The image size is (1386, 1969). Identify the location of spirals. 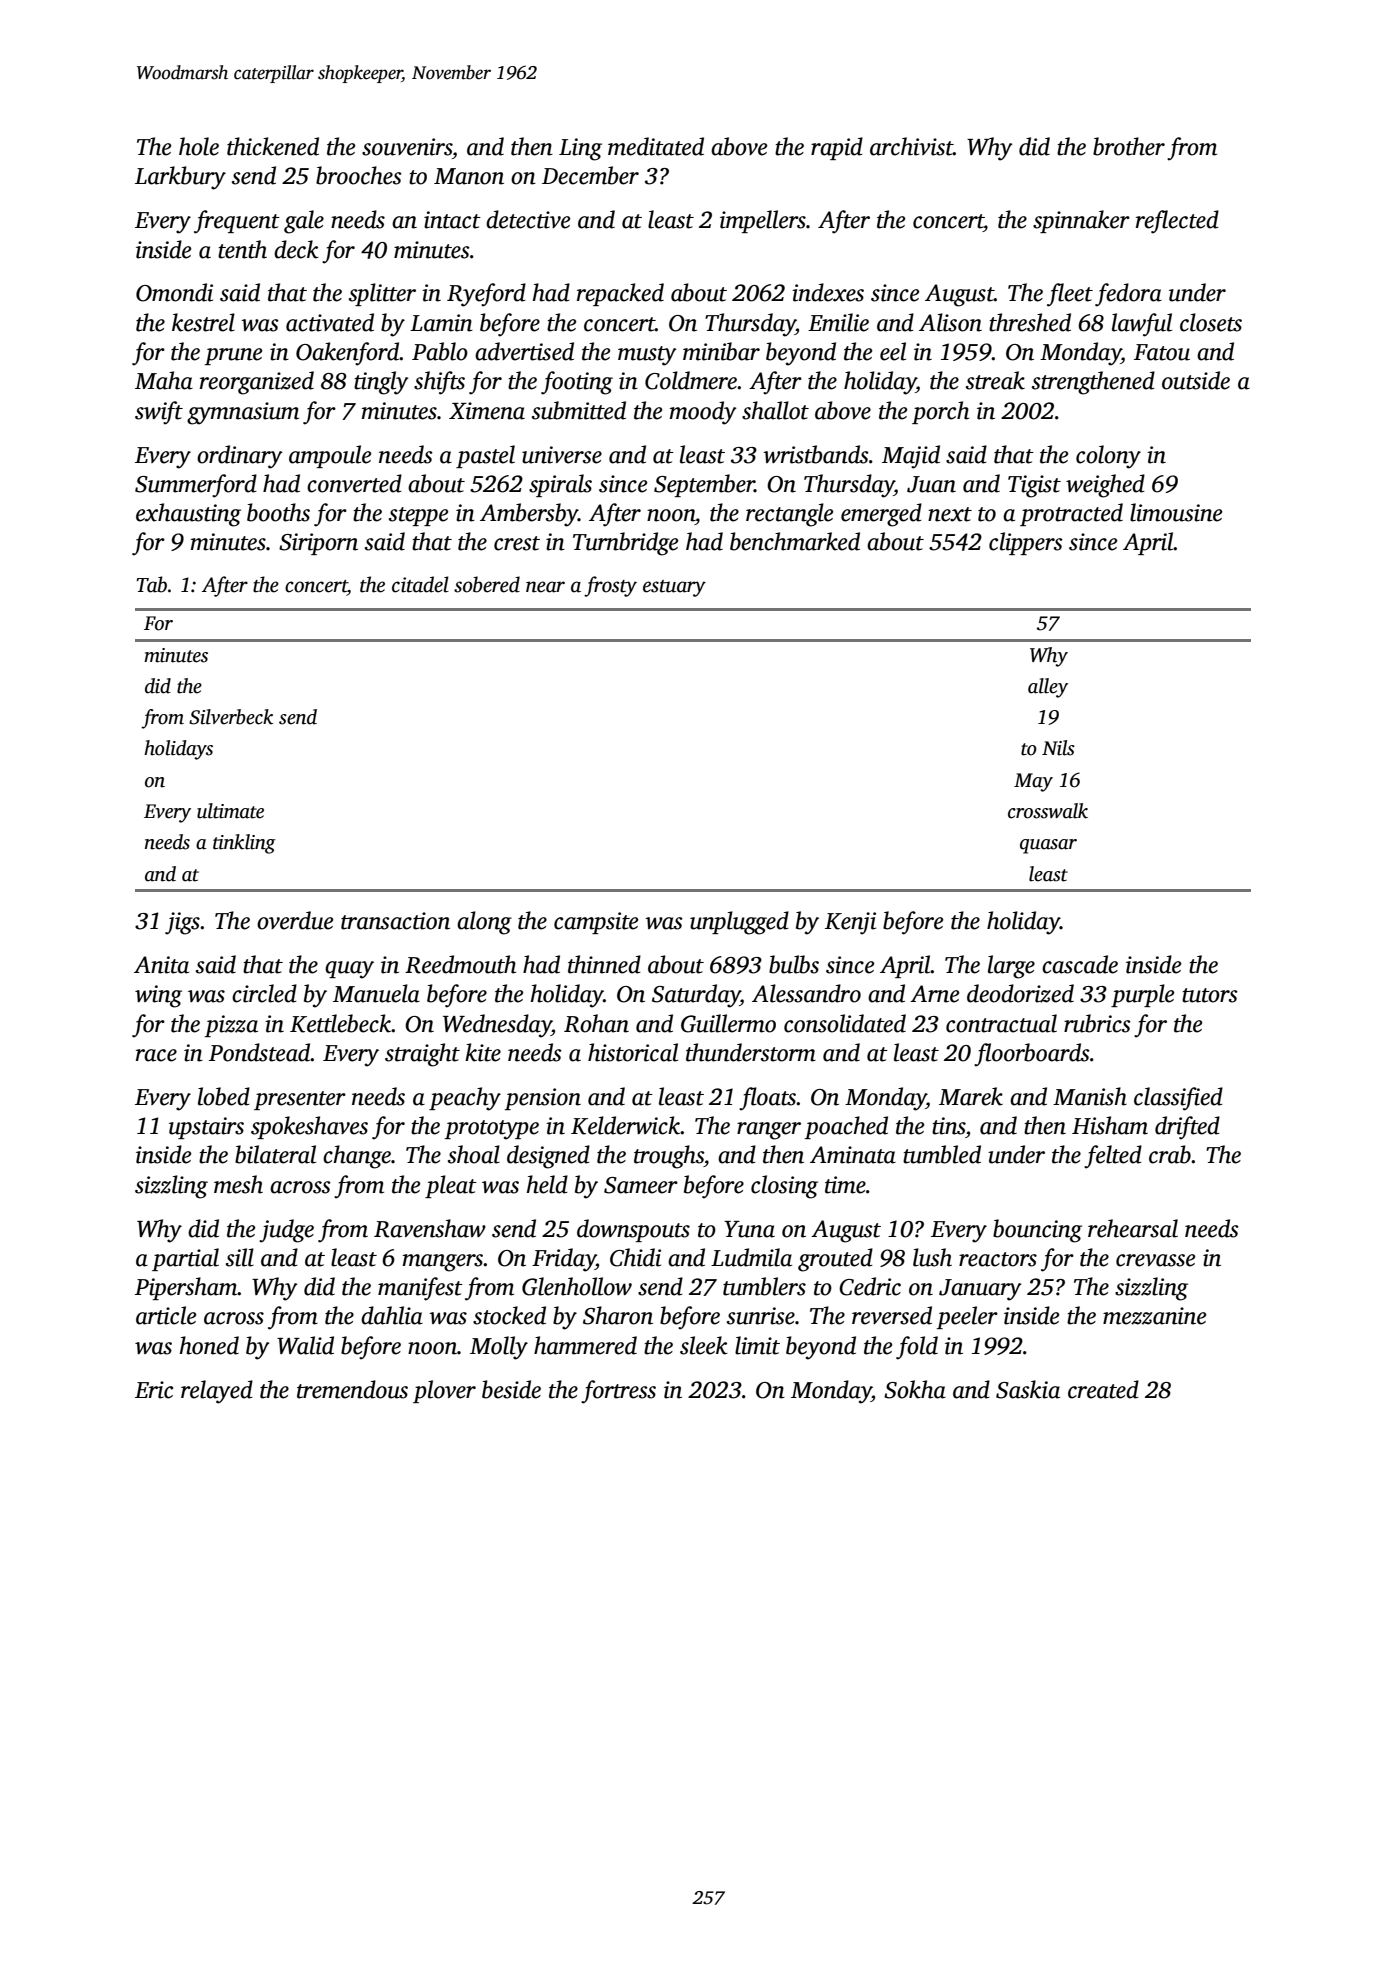
(560, 485).
